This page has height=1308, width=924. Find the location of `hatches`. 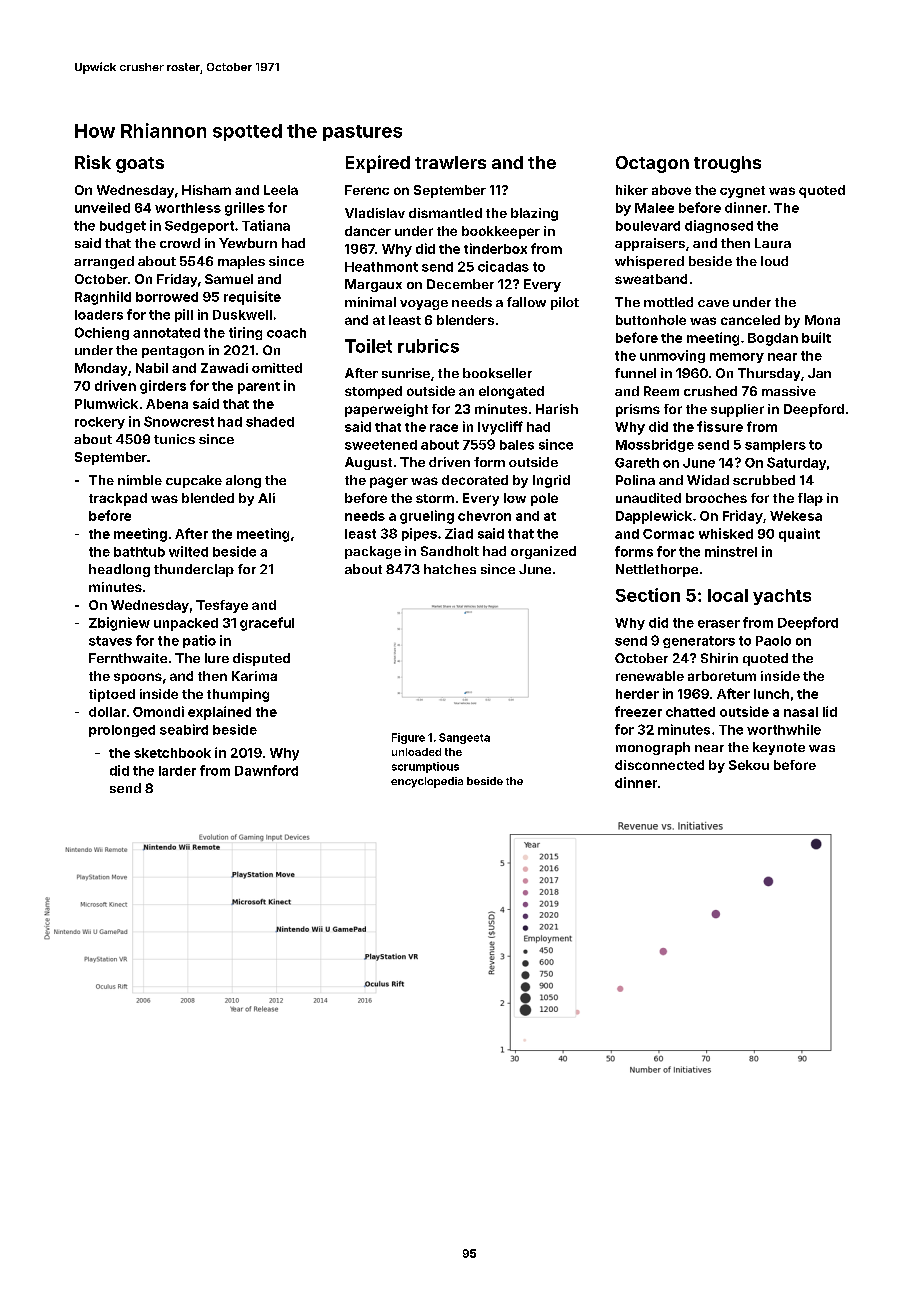

hatches is located at coordinates (450, 569).
